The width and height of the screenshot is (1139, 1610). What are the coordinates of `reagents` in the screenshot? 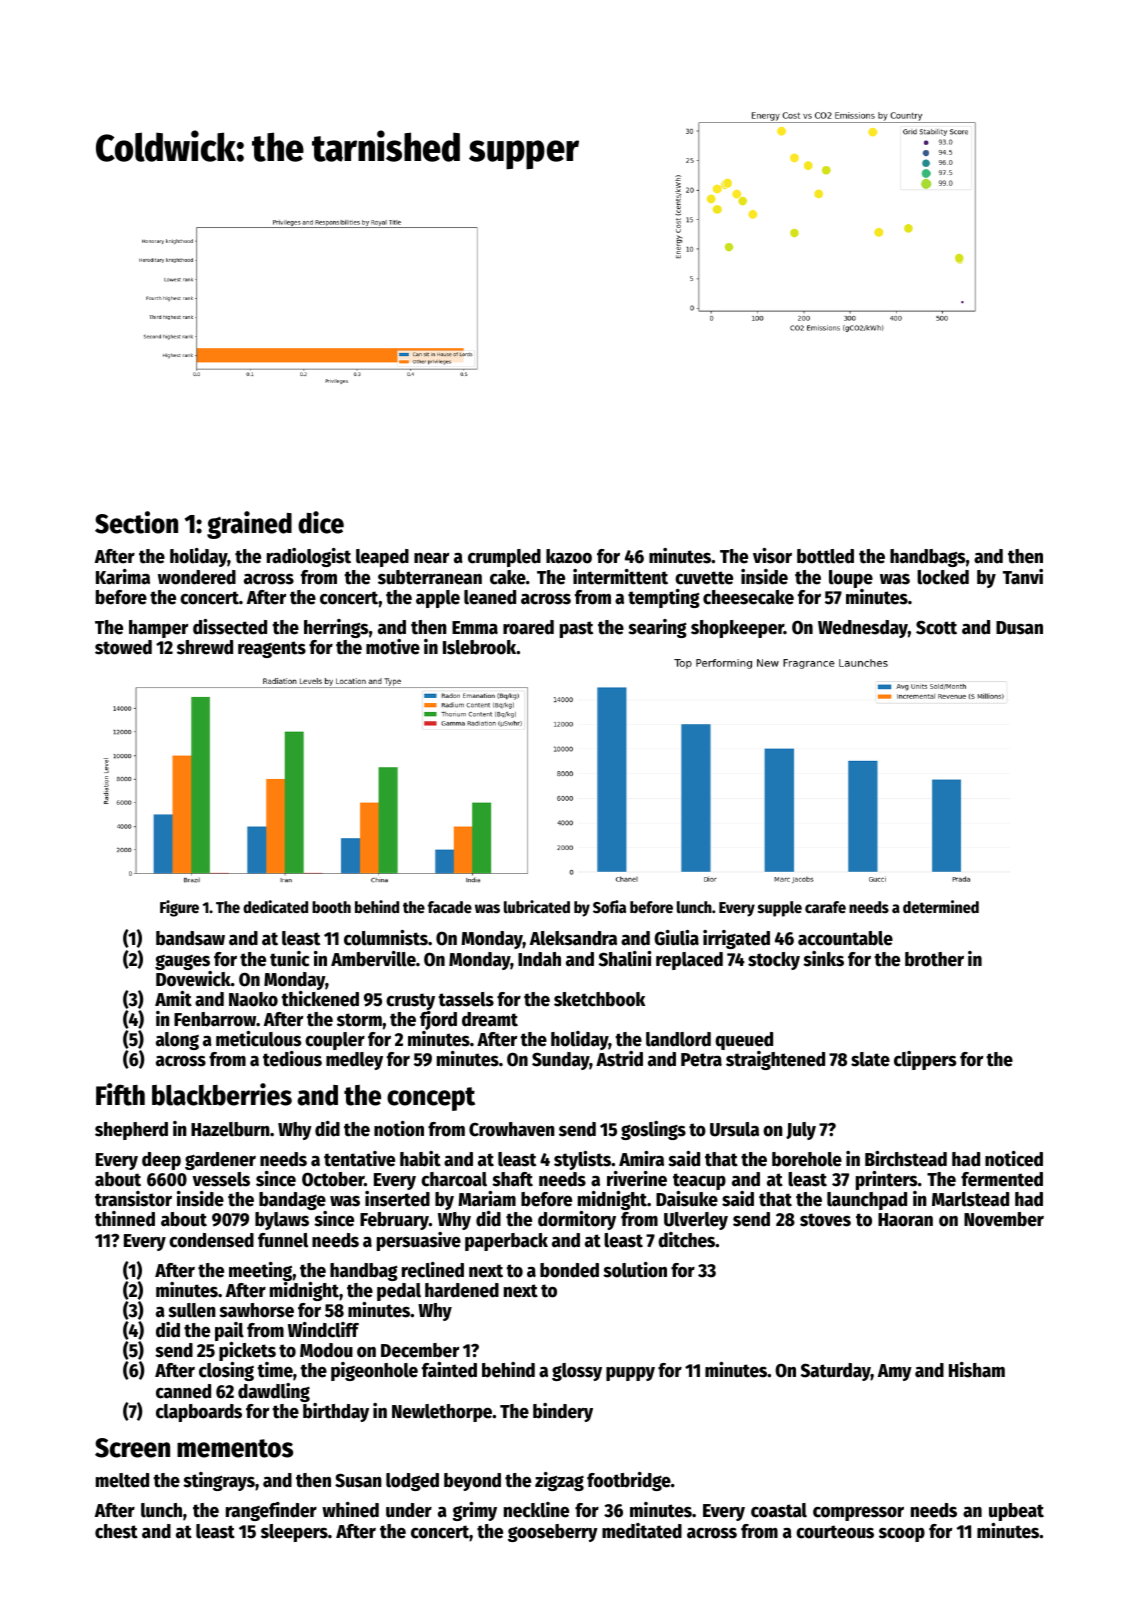 It's located at (272, 649).
